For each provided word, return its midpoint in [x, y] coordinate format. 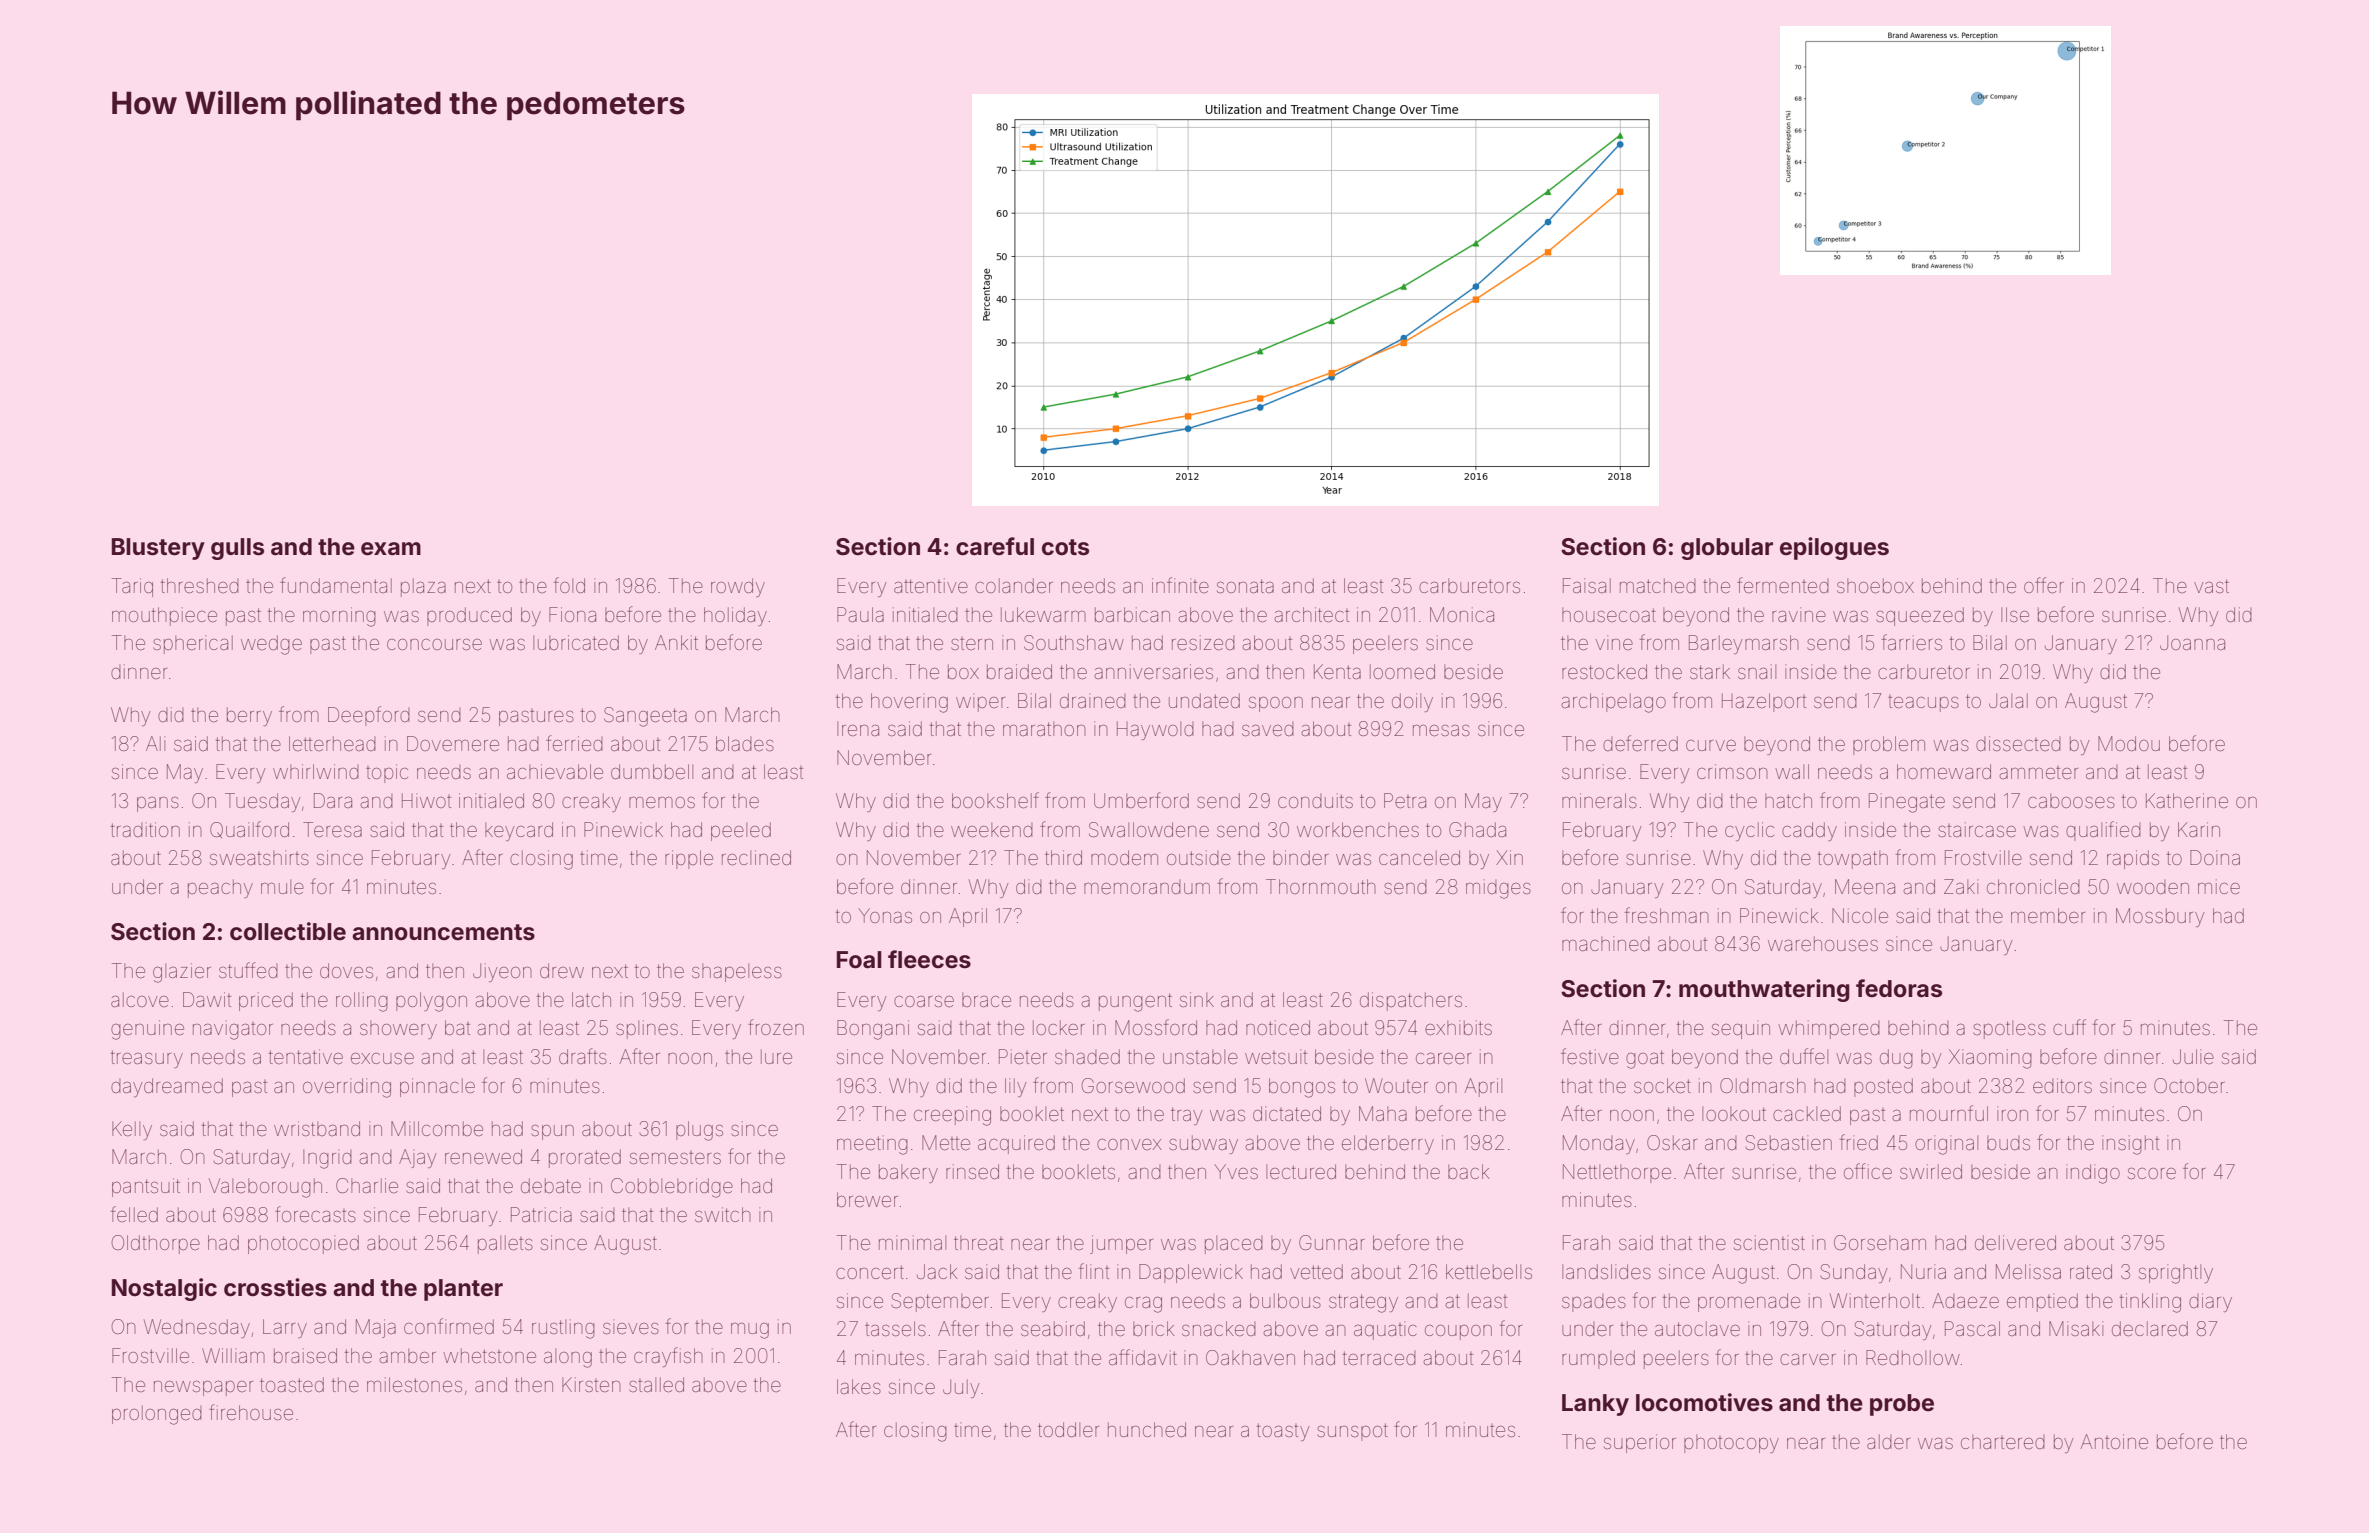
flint [1094, 1271]
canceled [1419, 857]
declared [2150, 1328]
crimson [1732, 771]
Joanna [2192, 642]
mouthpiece [164, 616]
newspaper [203, 1388]
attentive [931, 585]
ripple [689, 859]
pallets [505, 1244]
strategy [1363, 1303]
